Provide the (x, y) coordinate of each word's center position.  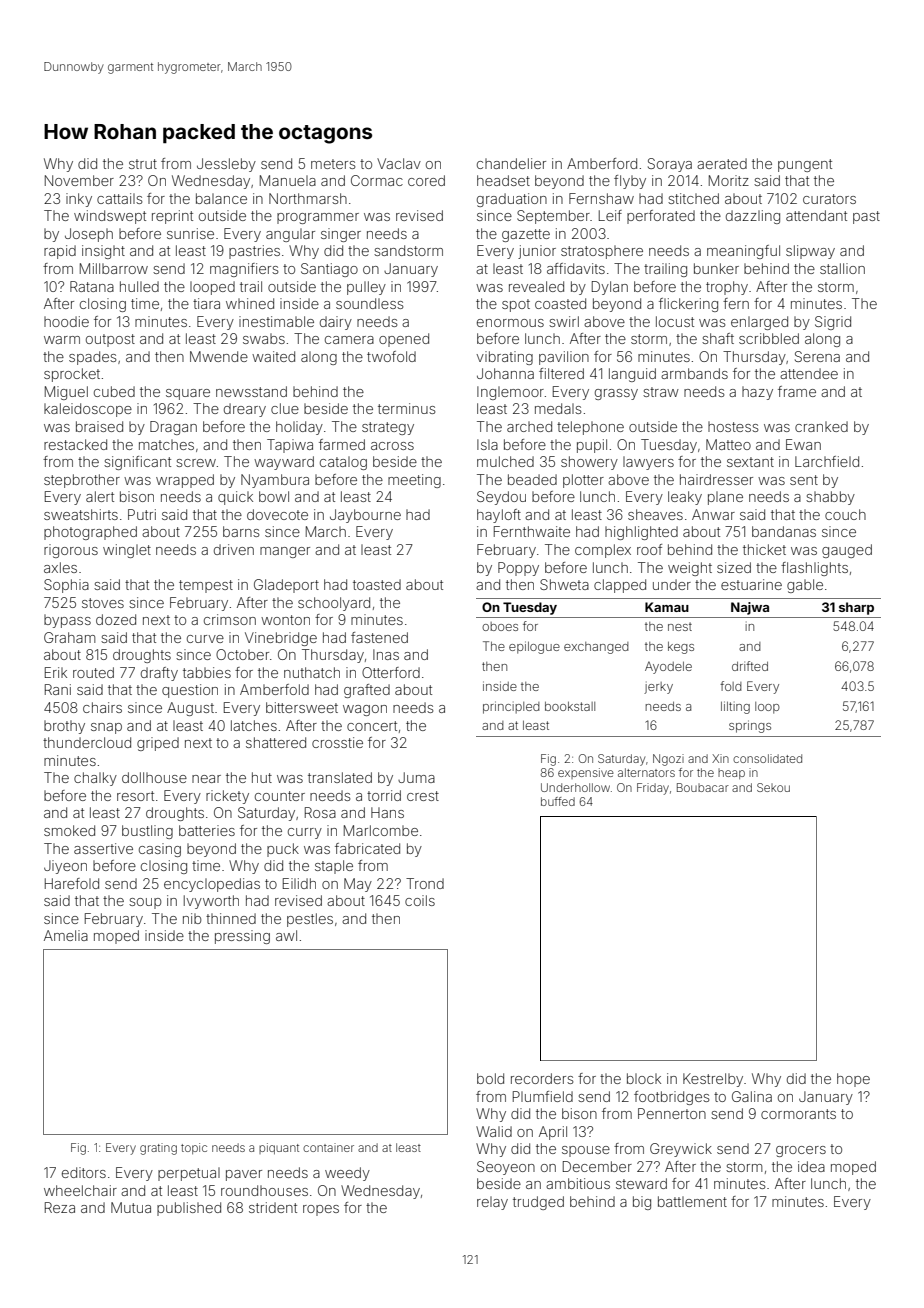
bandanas (784, 531)
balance (221, 198)
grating (158, 1149)
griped (158, 744)
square (188, 394)
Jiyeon (65, 867)
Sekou (773, 787)
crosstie (337, 742)
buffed (558, 801)
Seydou (501, 498)
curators (829, 199)
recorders (542, 1078)
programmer (318, 218)
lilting (735, 707)
